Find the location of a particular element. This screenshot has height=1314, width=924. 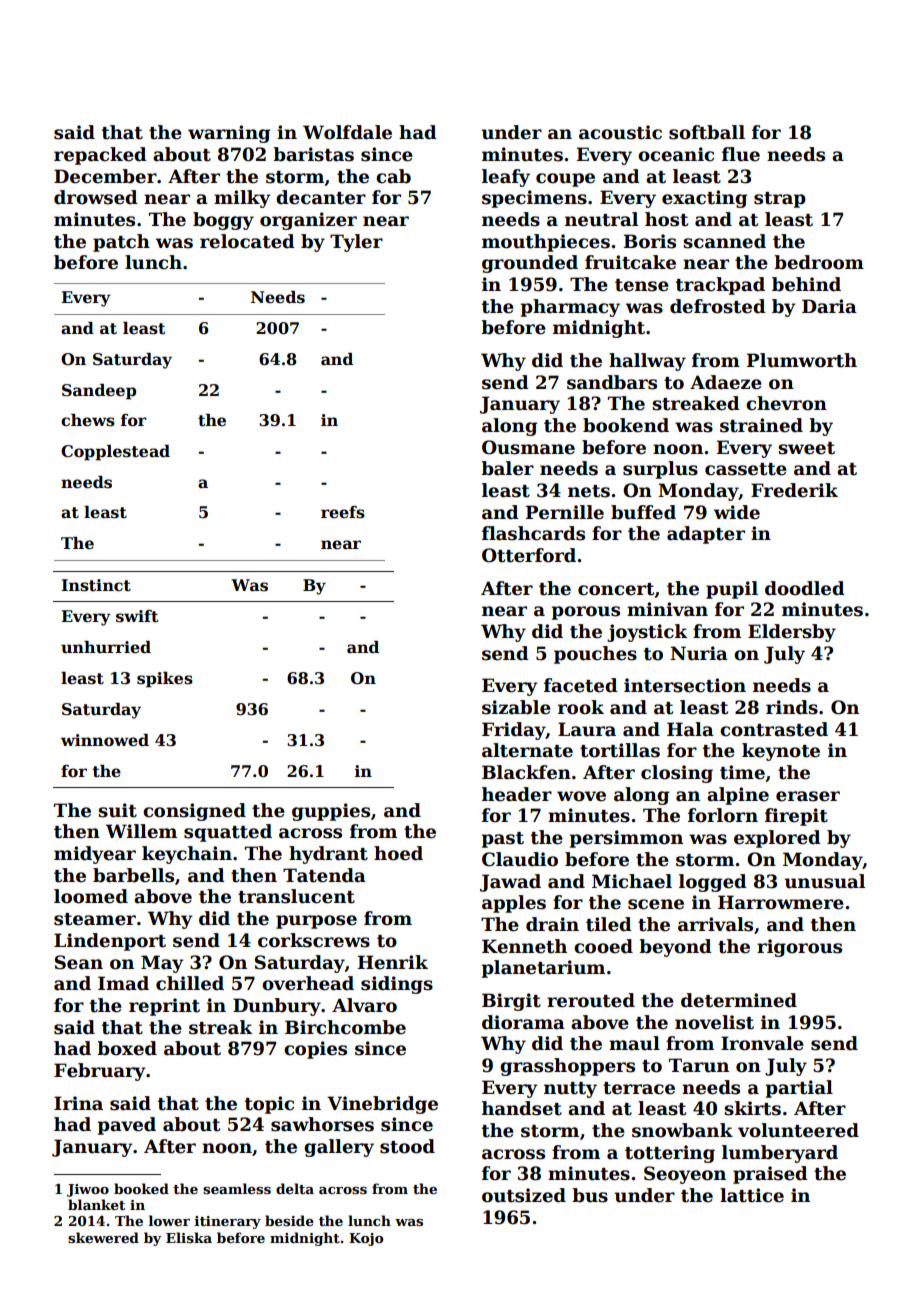

softball is located at coordinates (707, 132).
